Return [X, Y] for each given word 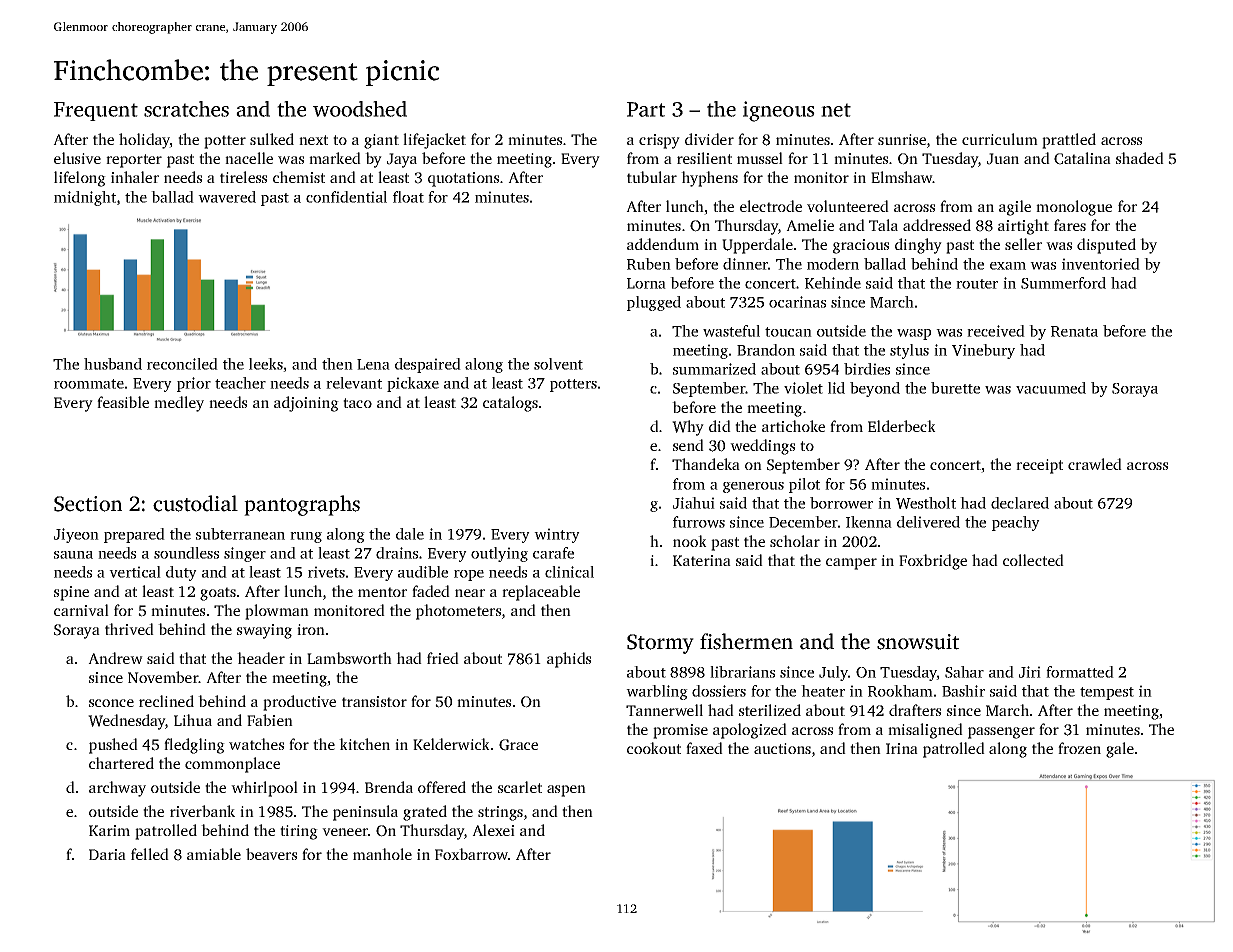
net [836, 110]
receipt [1039, 466]
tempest [1107, 693]
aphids [569, 660]
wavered [227, 197]
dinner [745, 264]
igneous [779, 111]
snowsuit [918, 642]
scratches [186, 109]
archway [117, 789]
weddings [762, 447]
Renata [1074, 331]
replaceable [541, 593]
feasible [123, 402]
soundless [186, 553]
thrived [129, 629]
